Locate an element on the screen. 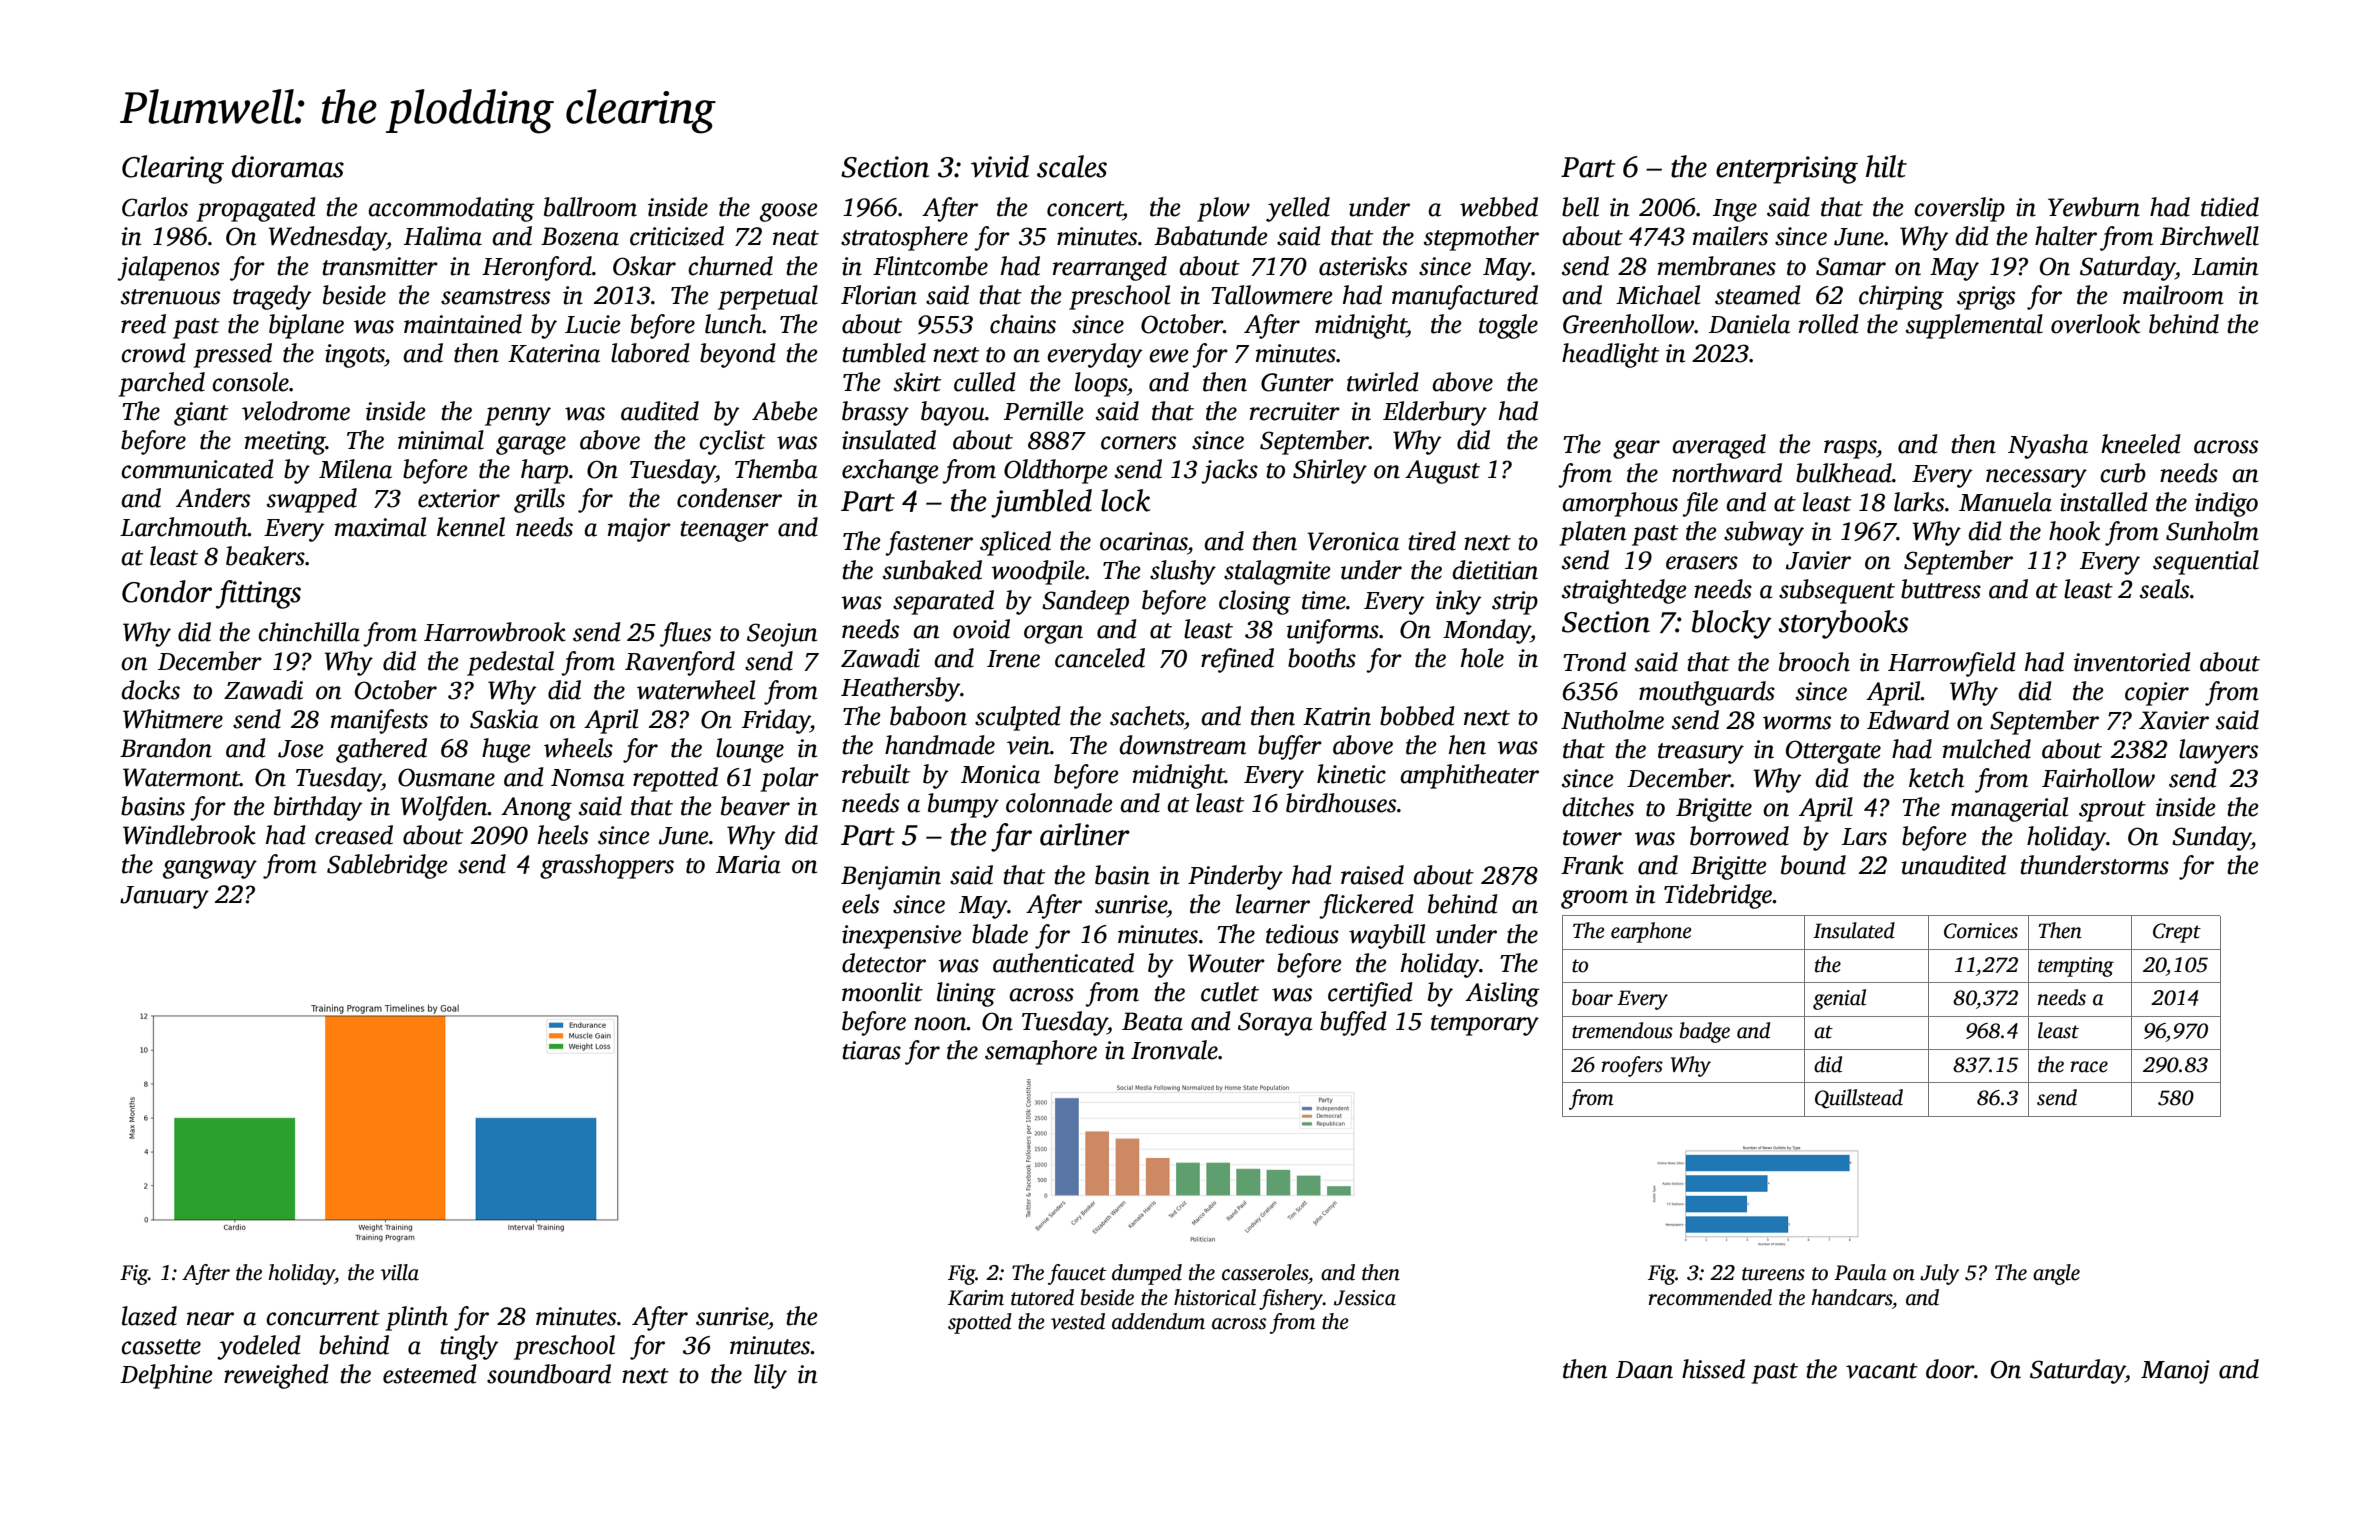  Cornices is located at coordinates (1981, 931).
